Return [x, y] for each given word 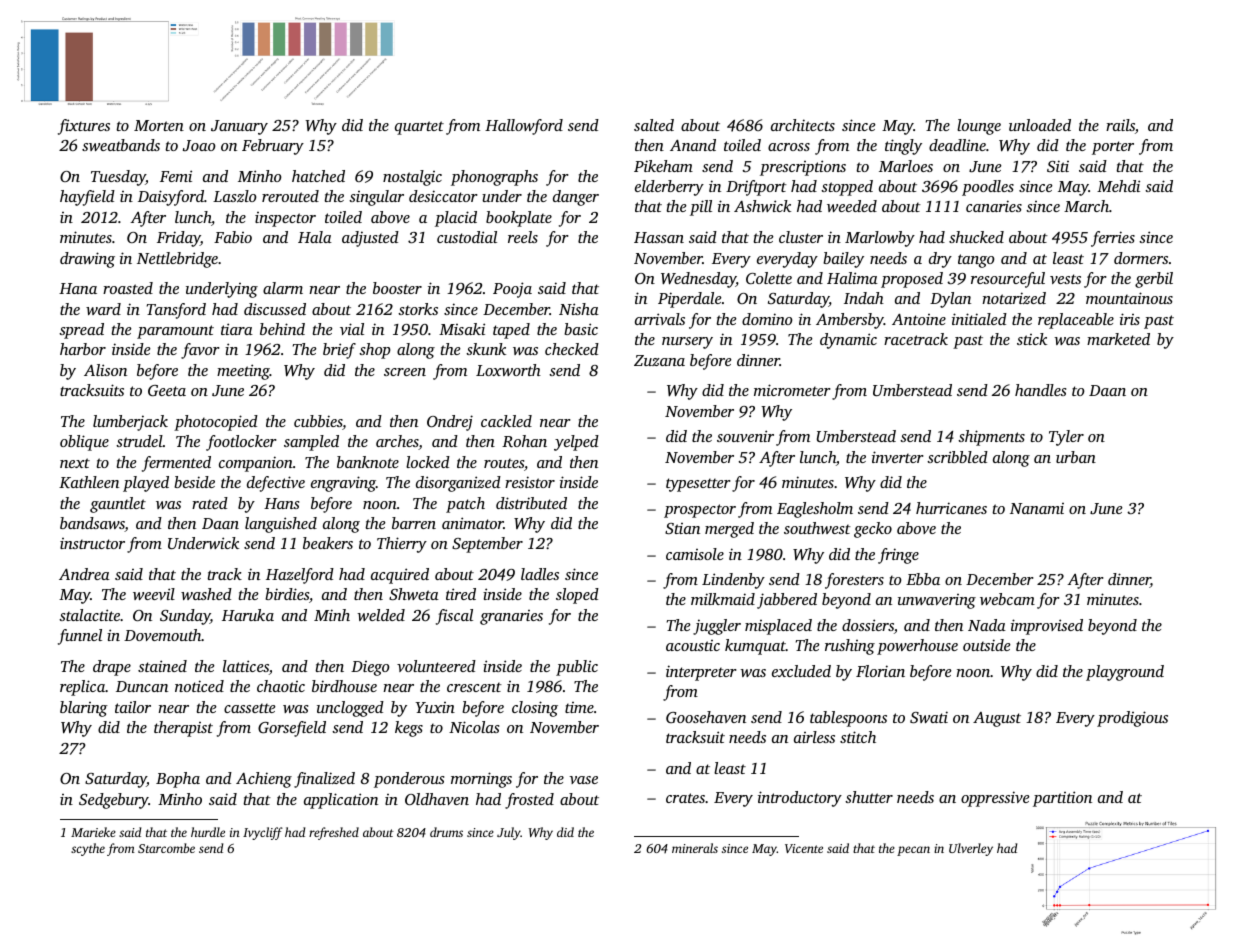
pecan [913, 851]
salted [654, 125]
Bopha [178, 780]
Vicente [804, 848]
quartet [419, 128]
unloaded [1040, 125]
